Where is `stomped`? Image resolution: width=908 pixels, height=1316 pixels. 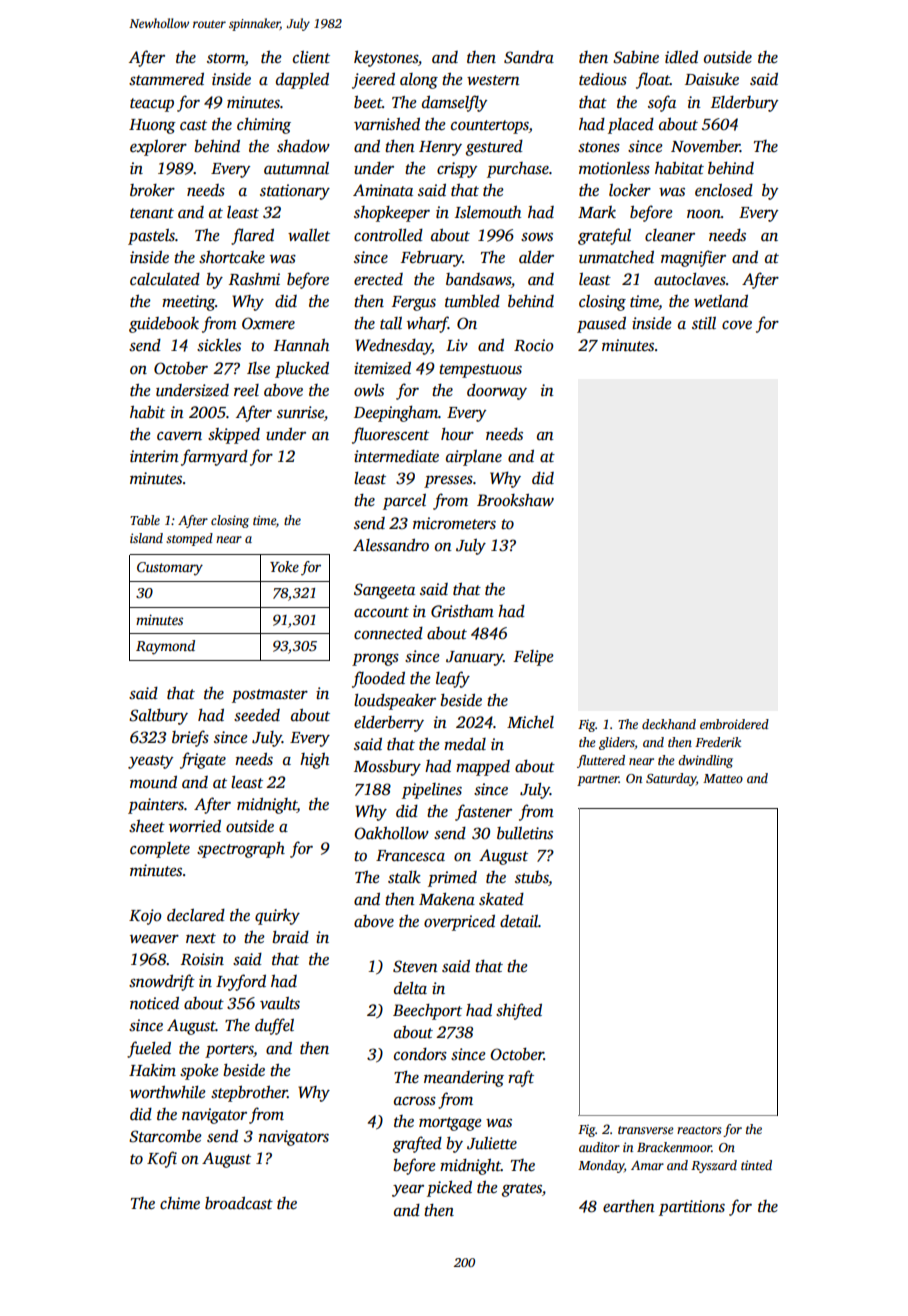
stomped is located at coordinates (189, 539).
